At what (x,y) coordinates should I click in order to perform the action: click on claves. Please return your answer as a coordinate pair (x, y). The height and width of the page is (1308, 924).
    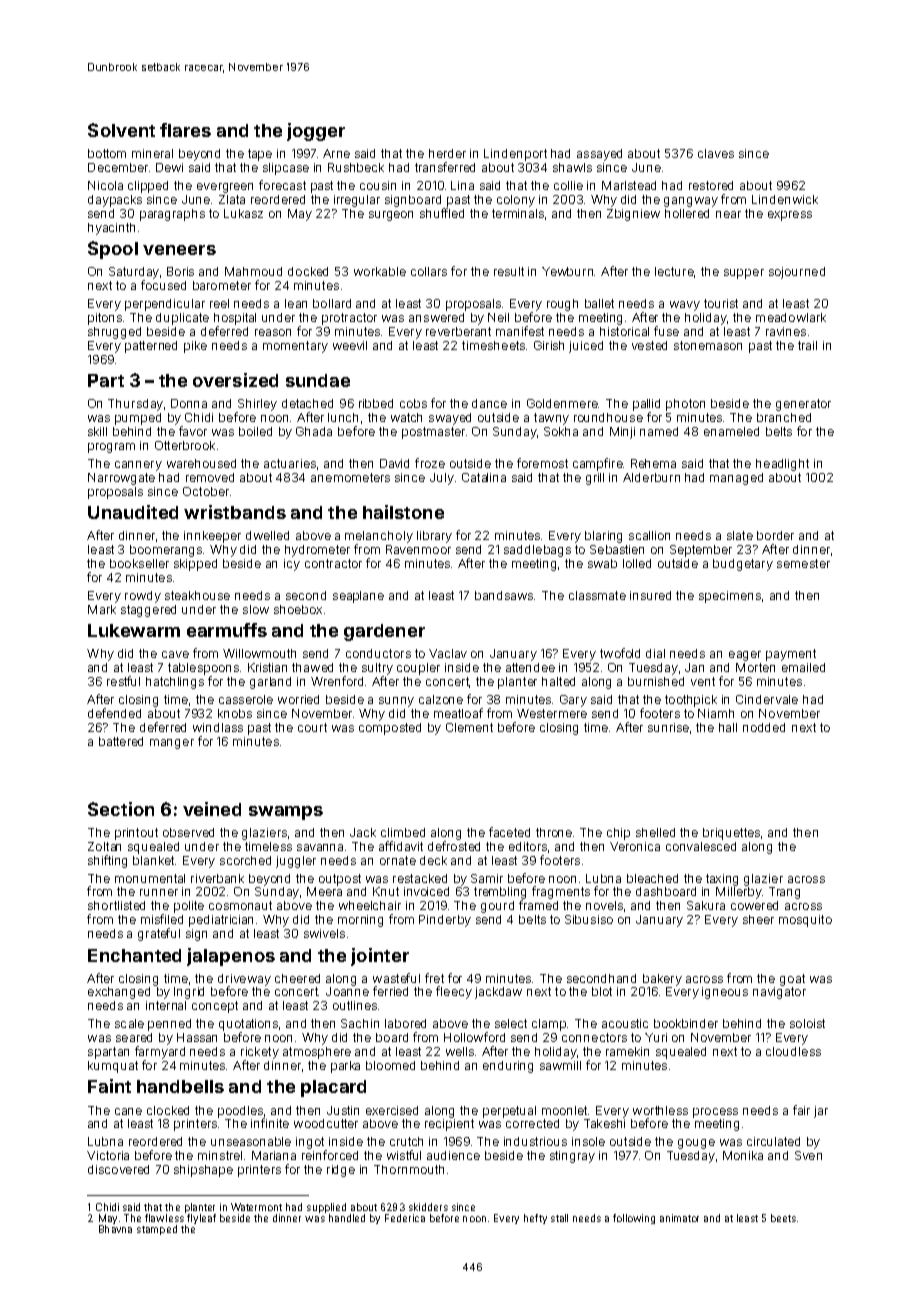
    Looking at the image, I should click on (716, 153).
